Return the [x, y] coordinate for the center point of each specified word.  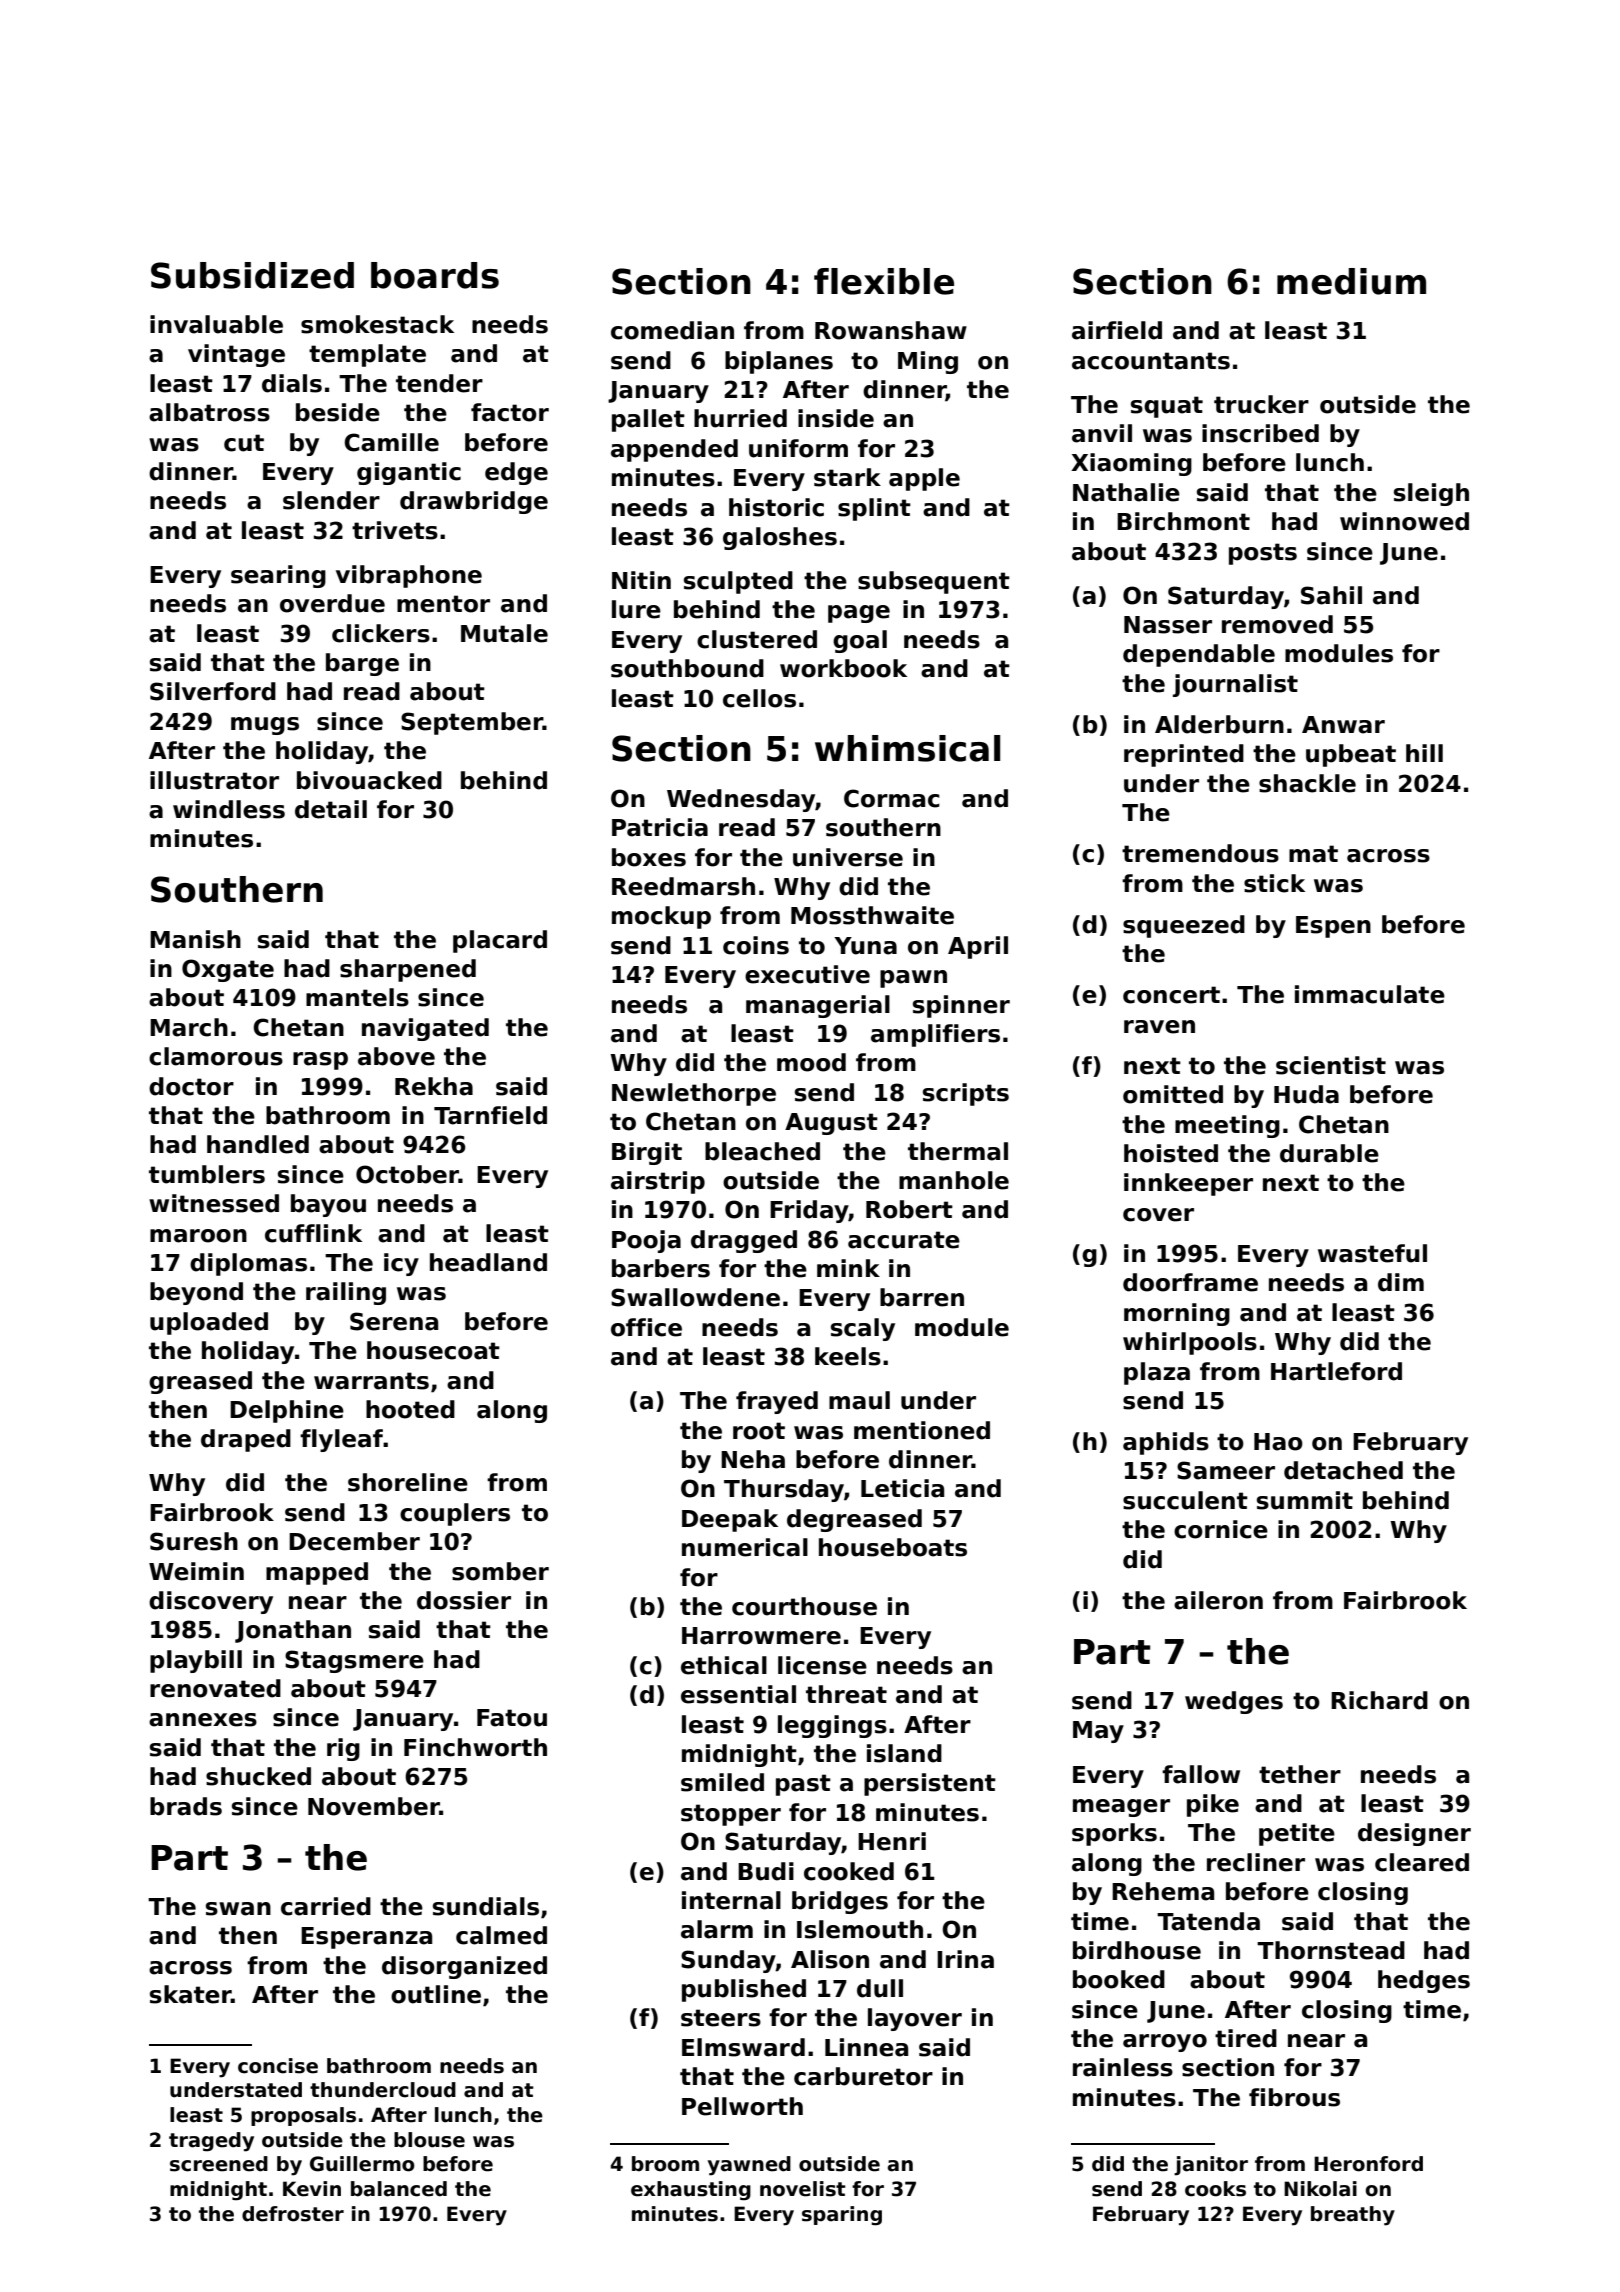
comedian [672, 330]
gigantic [409, 473]
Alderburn [1219, 724]
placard [500, 941]
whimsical [907, 748]
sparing [842, 2216]
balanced [399, 2189]
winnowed [1404, 521]
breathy [1353, 2216]
